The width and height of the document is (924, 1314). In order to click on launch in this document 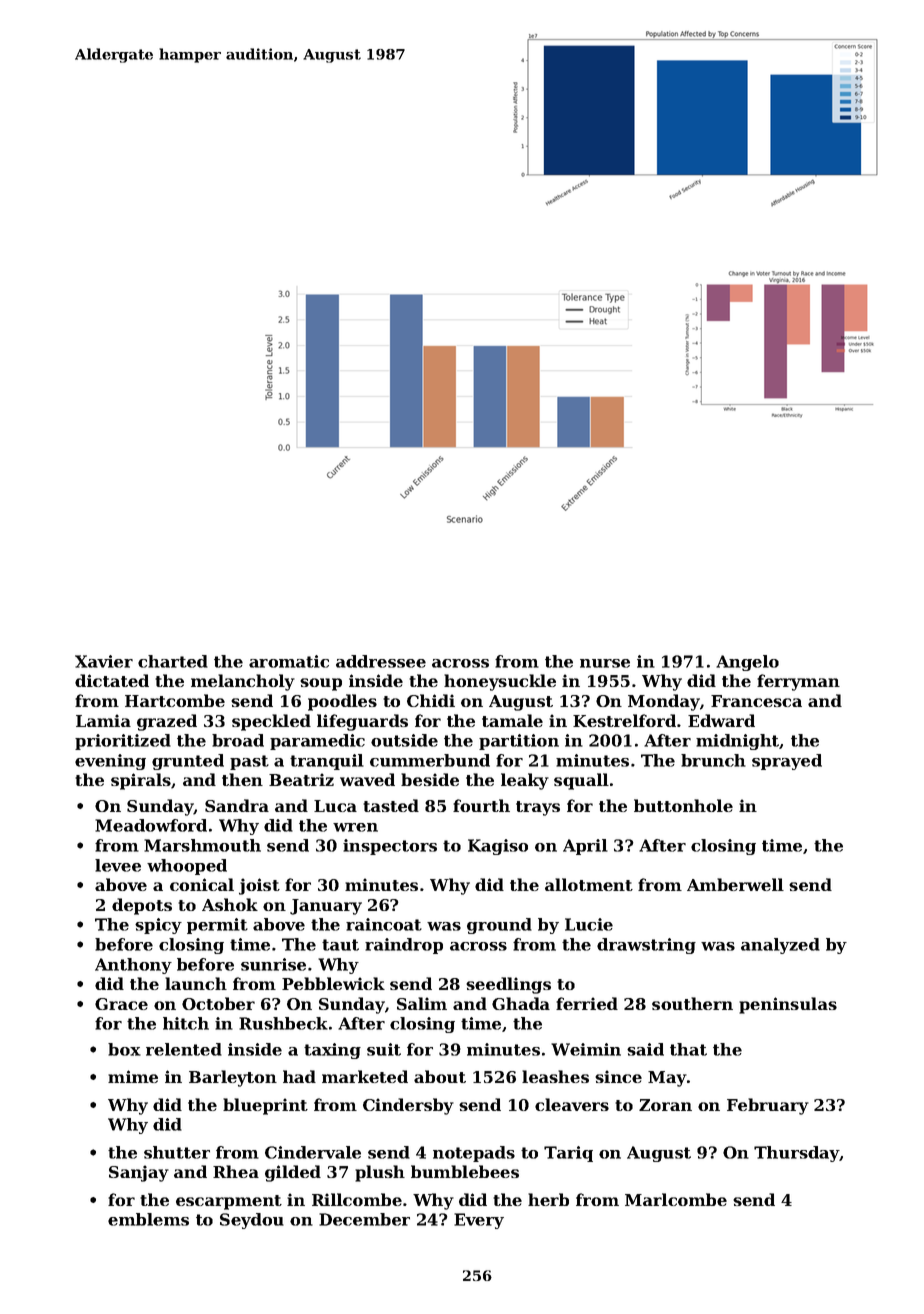, I will do `click(196, 983)`.
